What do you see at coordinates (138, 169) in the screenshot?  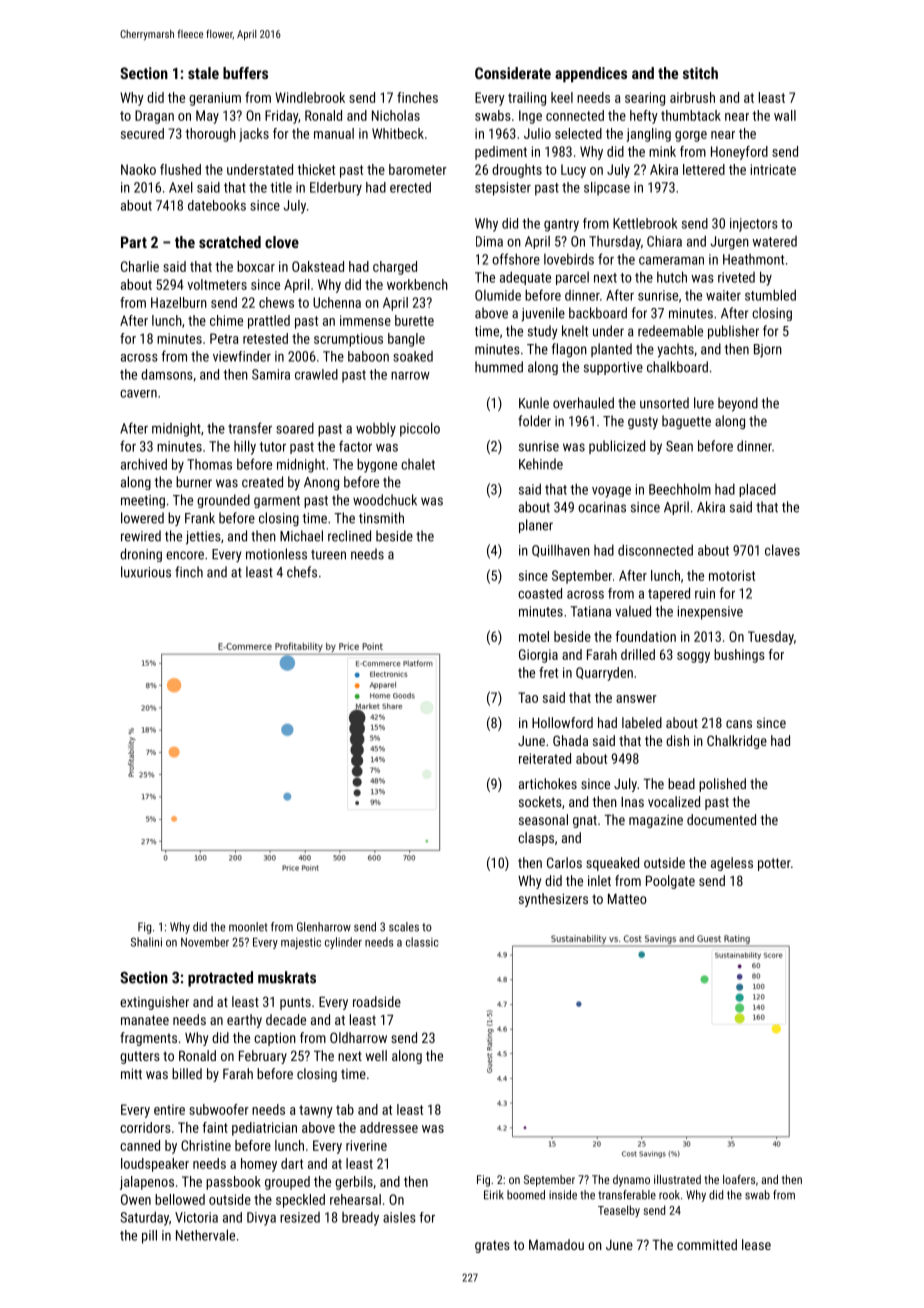 I see `Naoko` at bounding box center [138, 169].
